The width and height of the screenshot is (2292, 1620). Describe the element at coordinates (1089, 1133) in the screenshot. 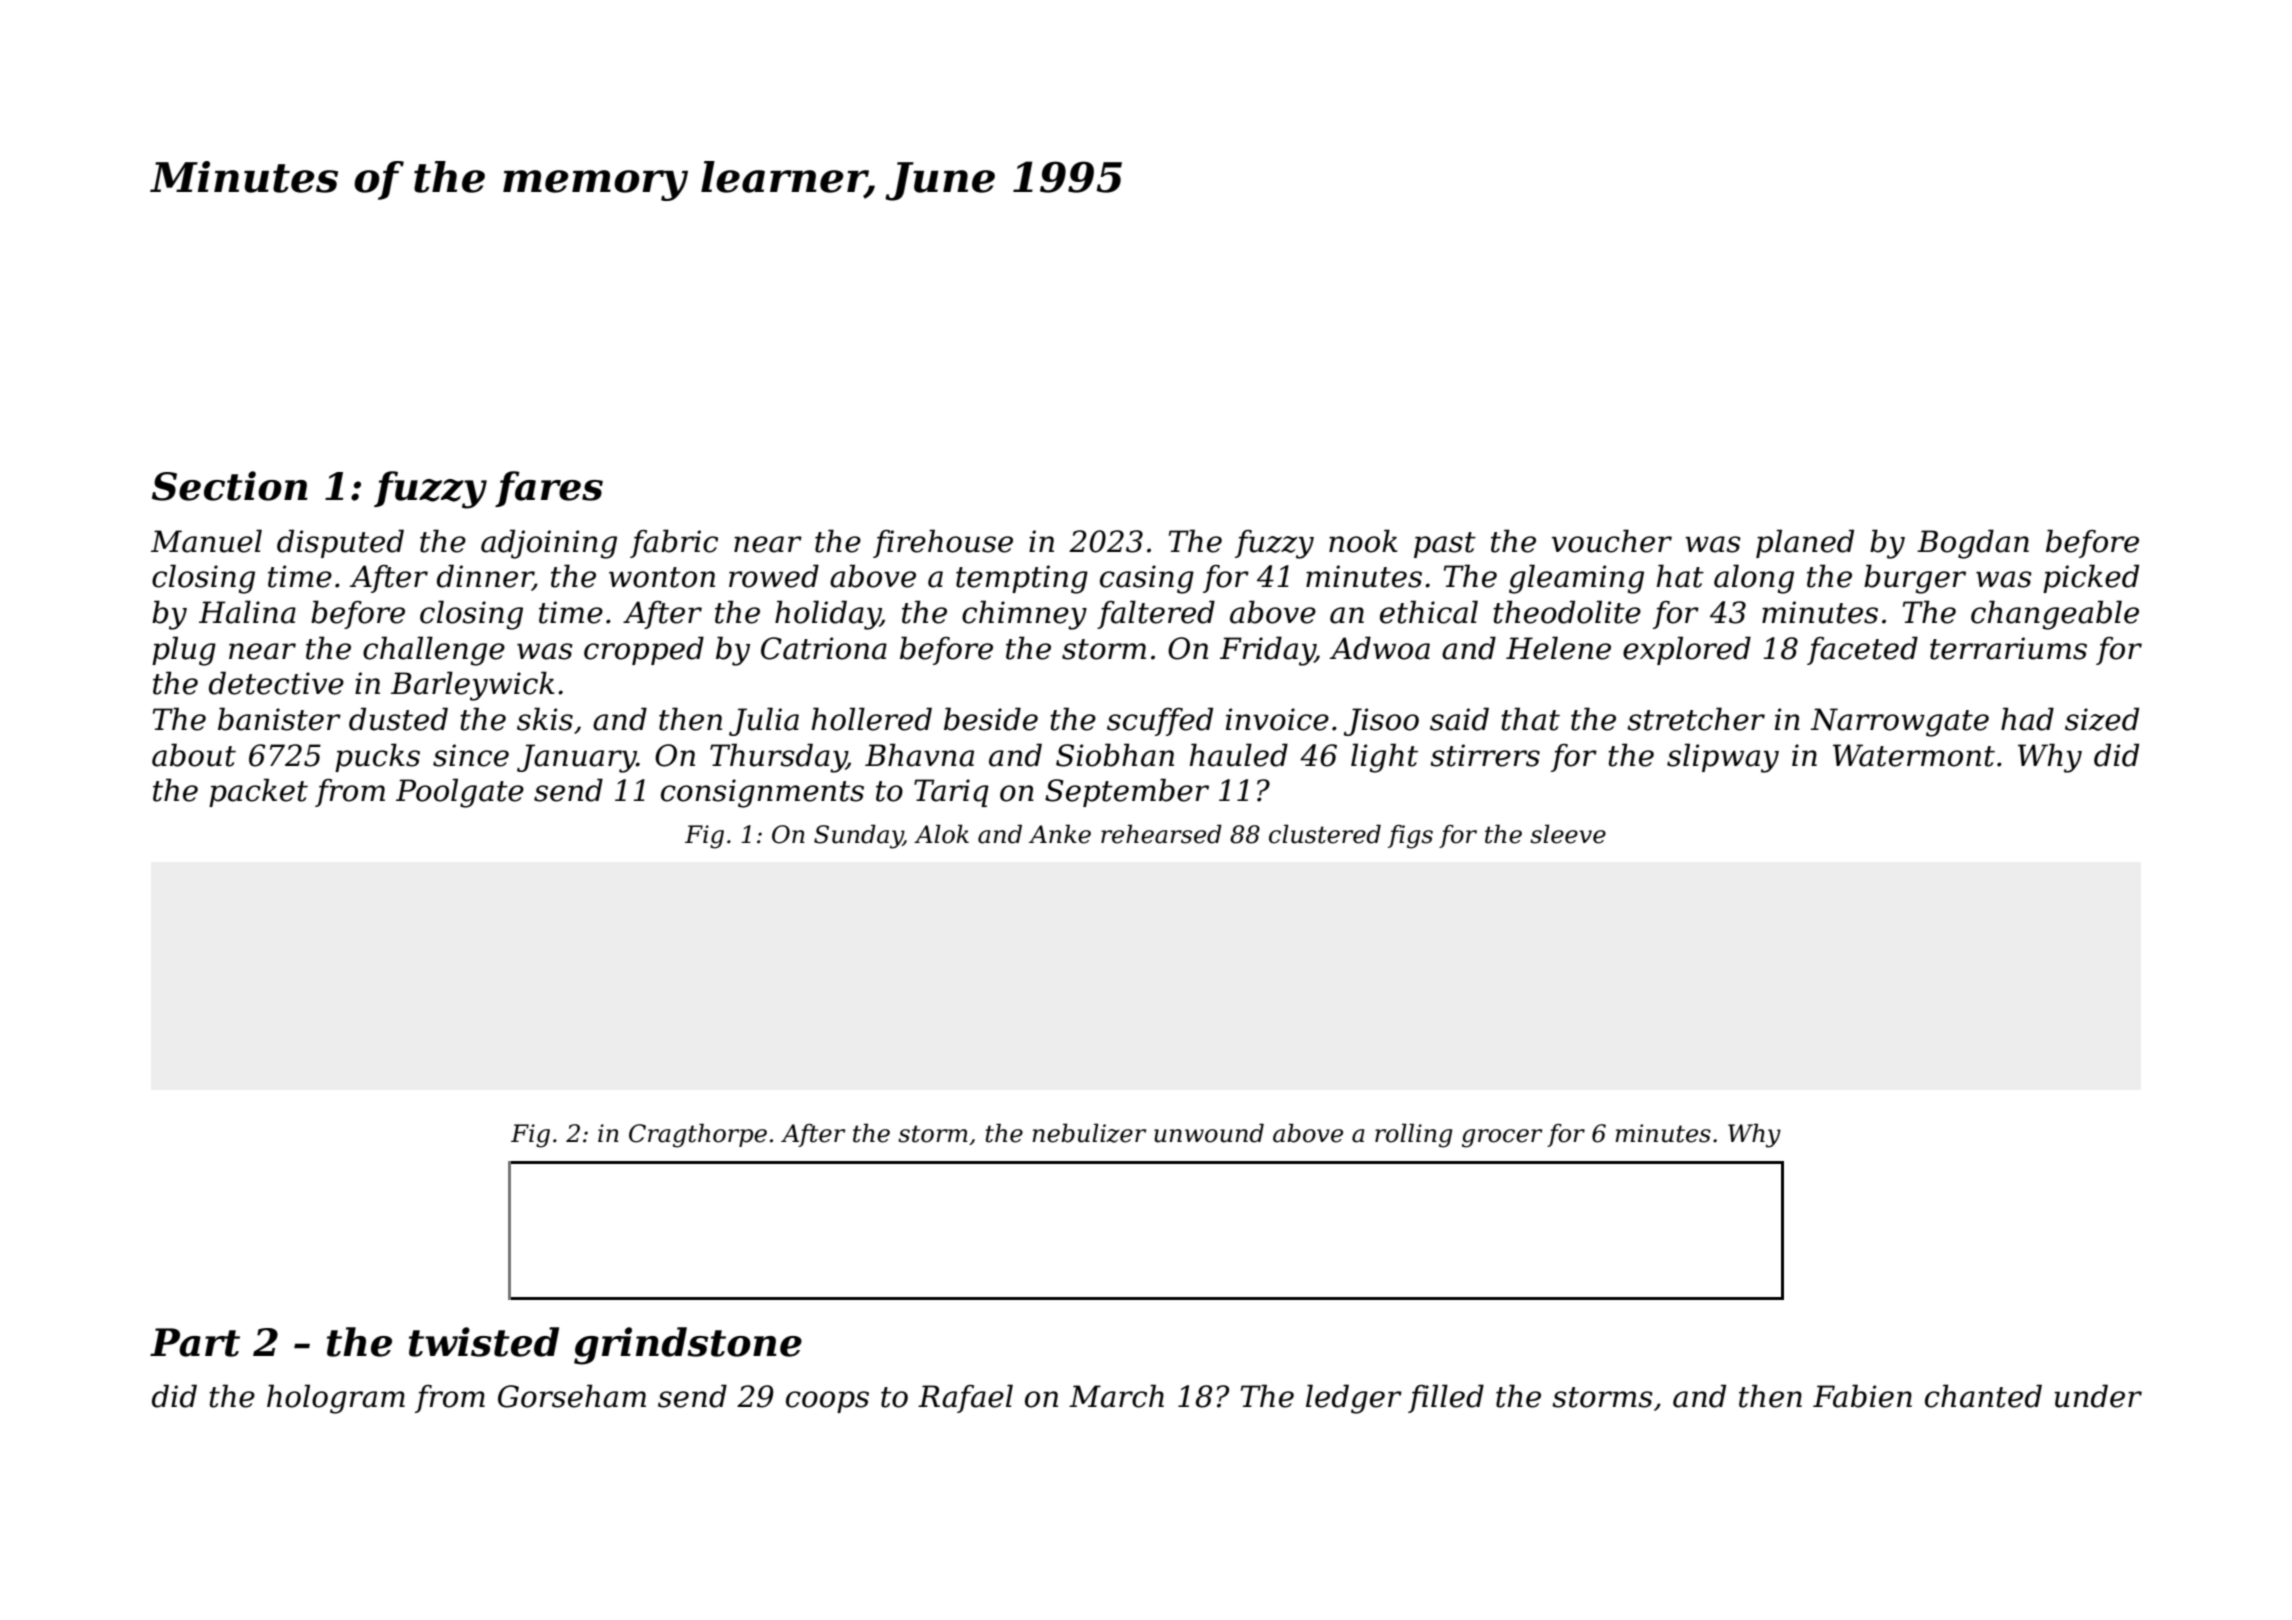

I see `nebulizer` at that location.
